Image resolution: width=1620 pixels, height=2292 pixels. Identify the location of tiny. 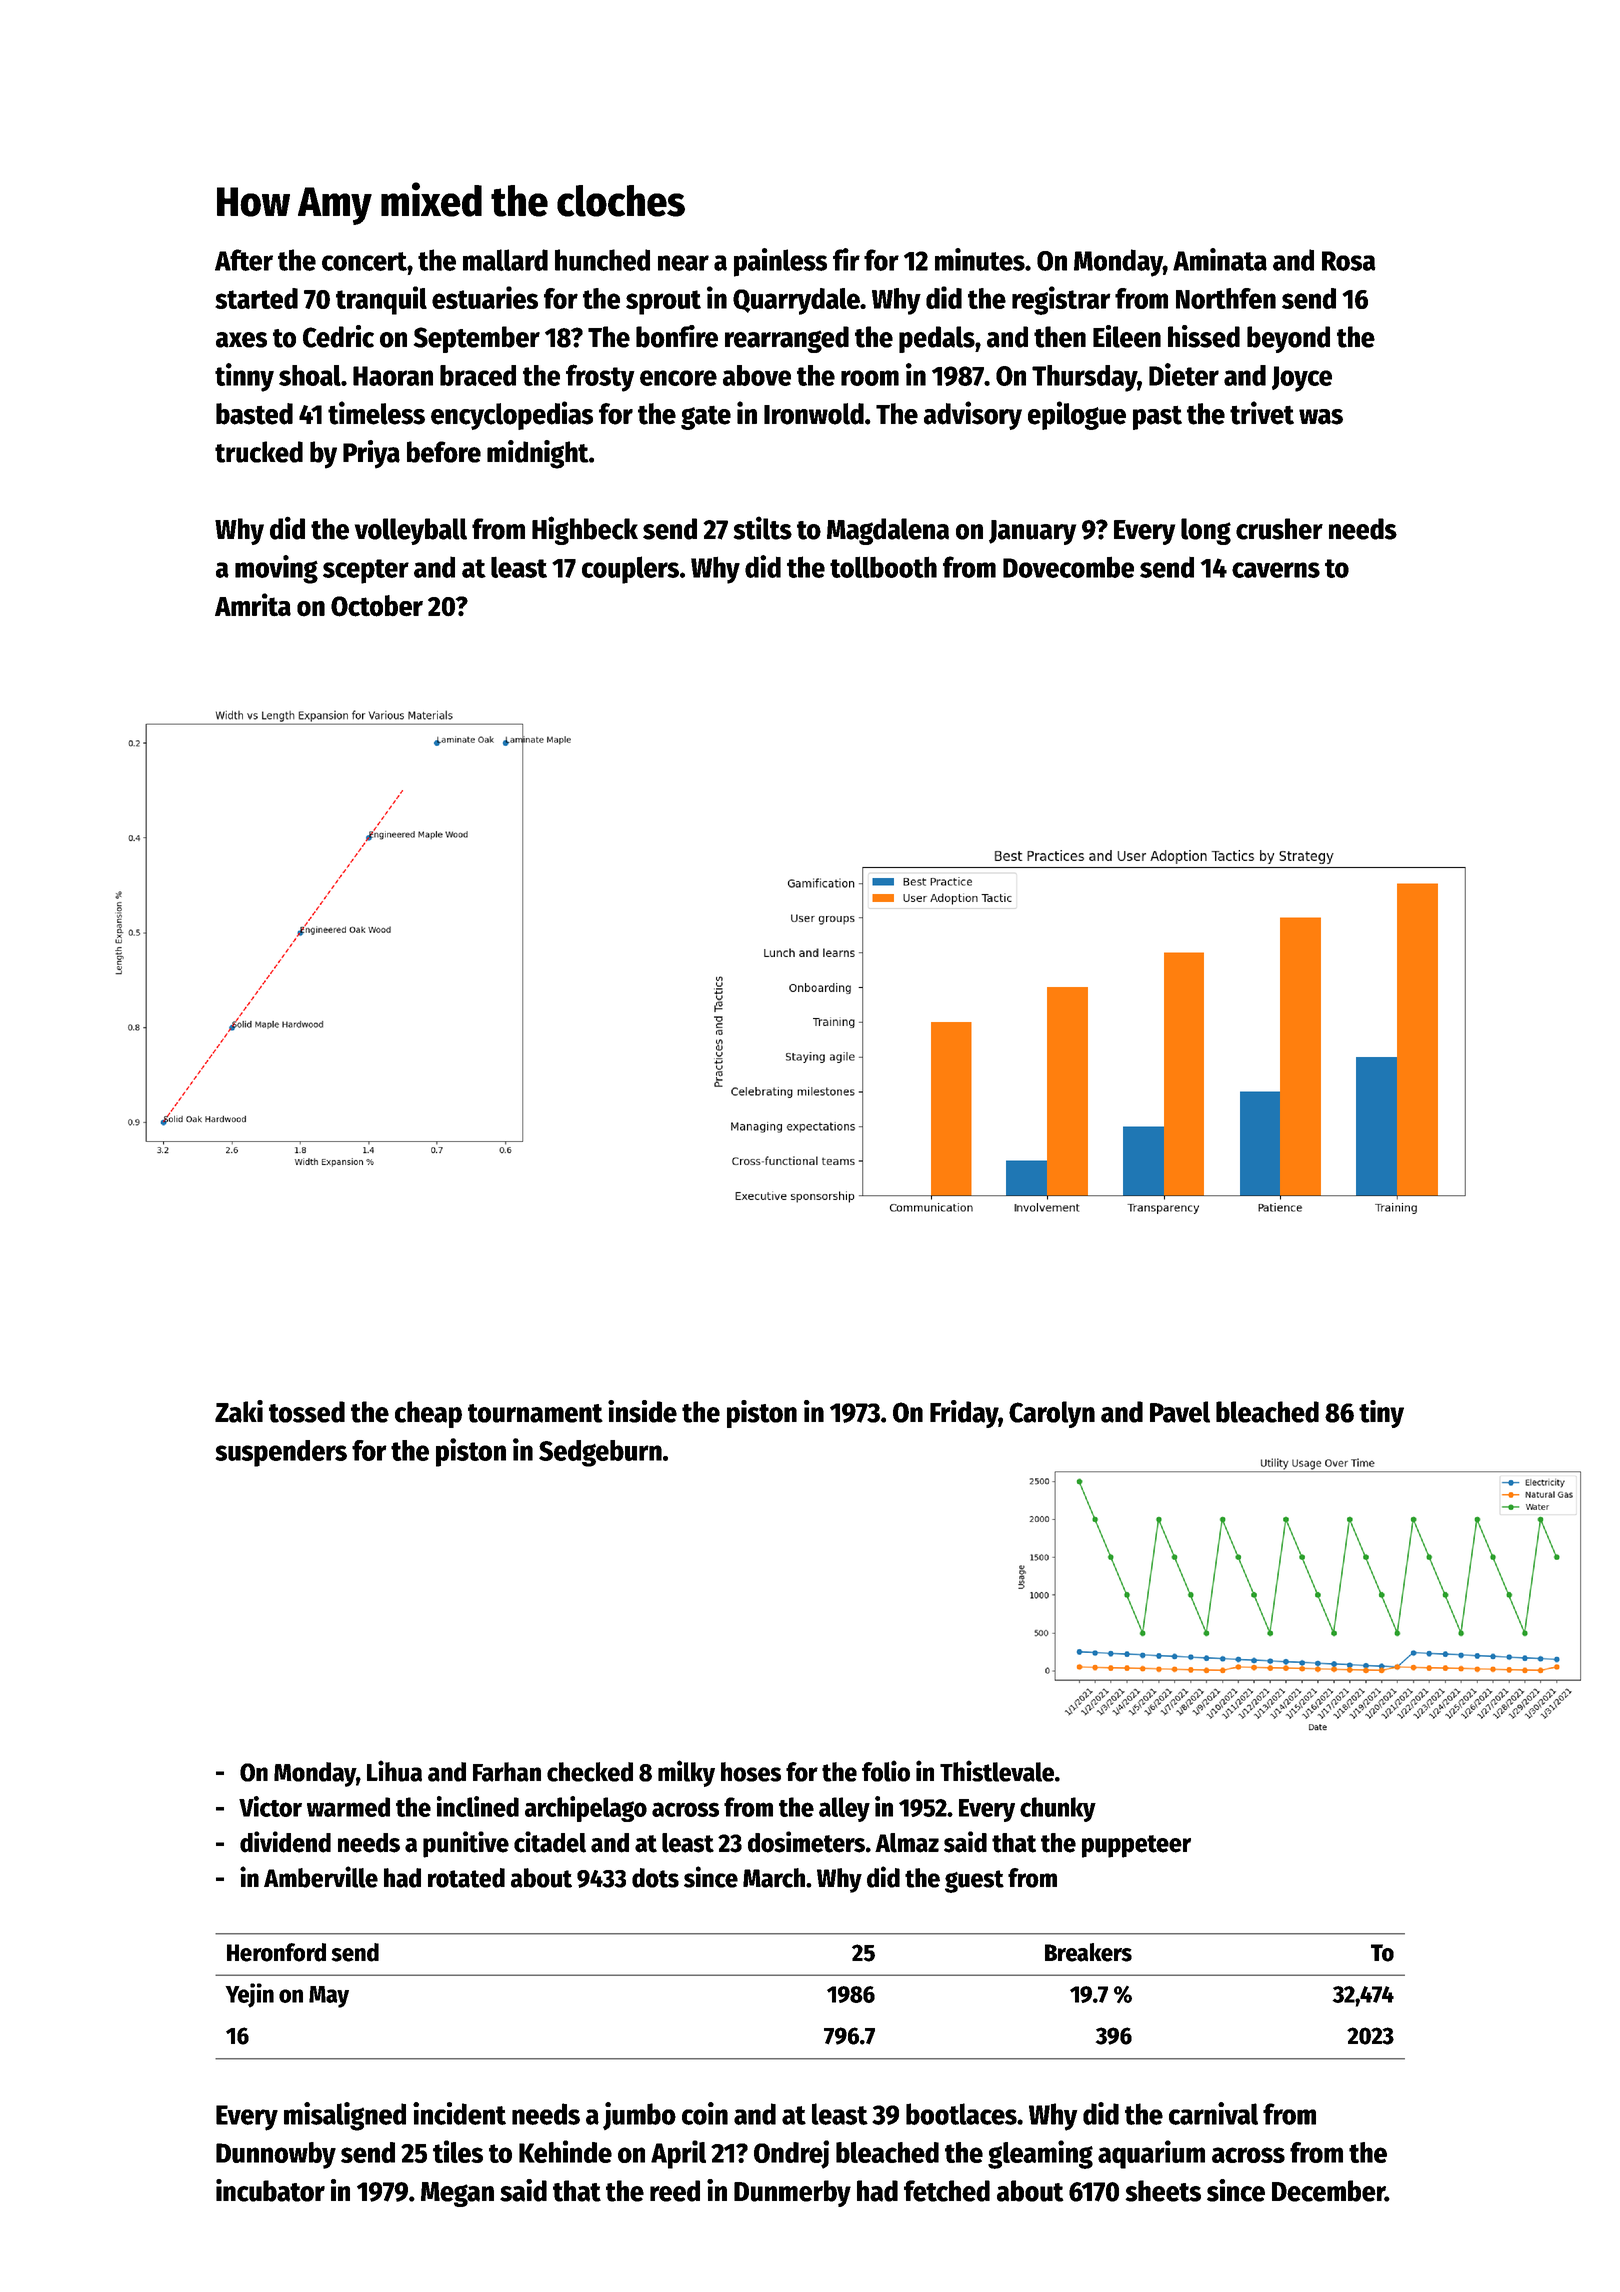
(1381, 1414).
